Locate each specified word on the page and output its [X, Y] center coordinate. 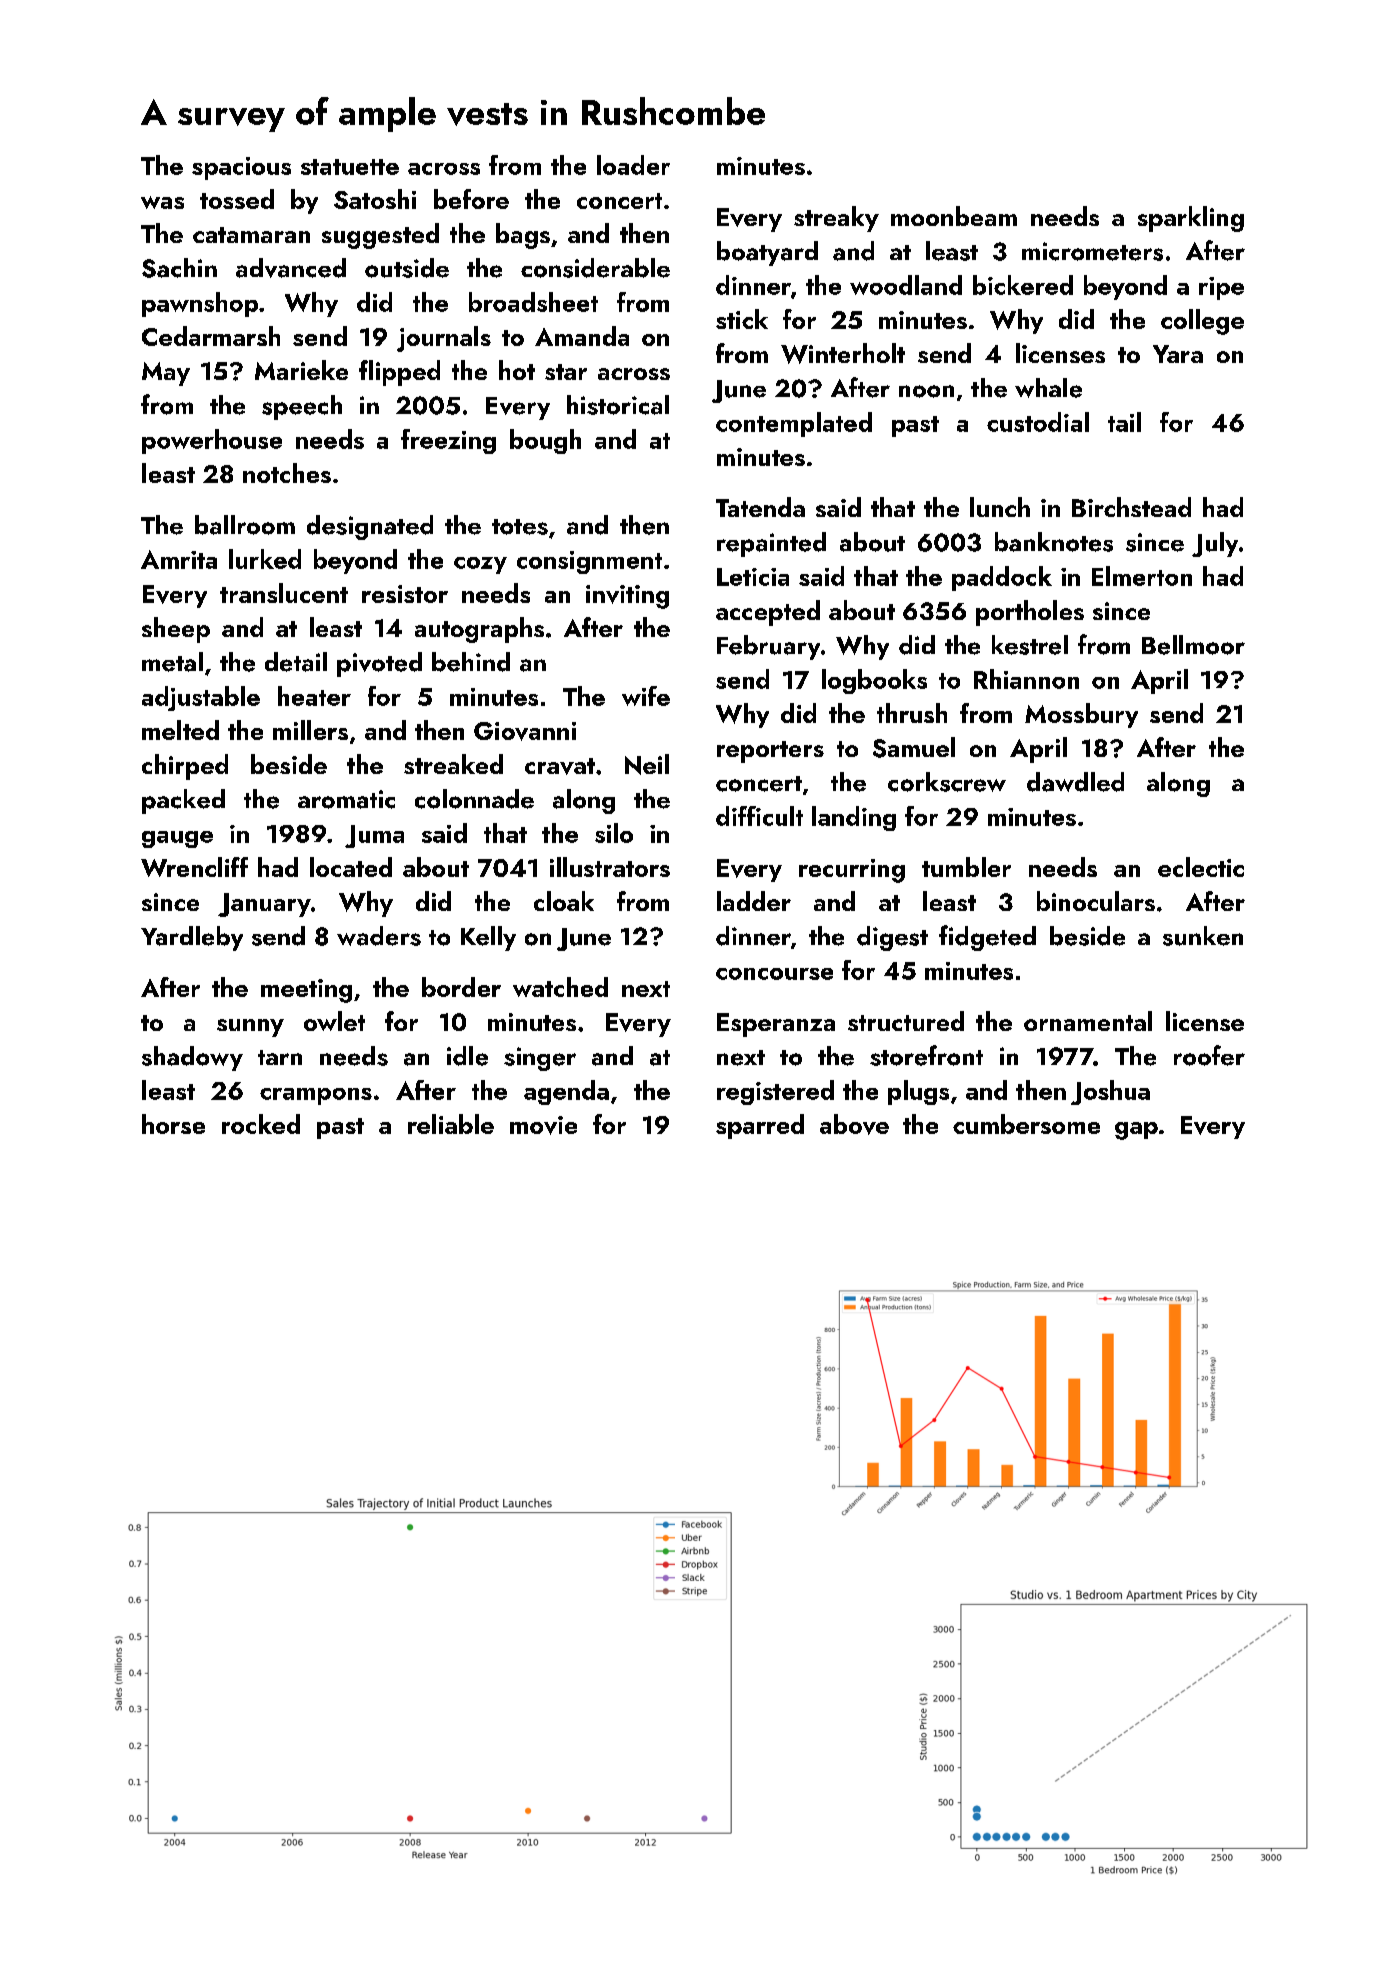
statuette [350, 167]
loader [633, 165]
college [1202, 322]
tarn [280, 1057]
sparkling [1191, 219]
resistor [405, 594]
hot [517, 370]
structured [906, 1021]
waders [379, 936]
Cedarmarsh [211, 336]
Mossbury [1081, 715]
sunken [1203, 936]
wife [646, 696]
